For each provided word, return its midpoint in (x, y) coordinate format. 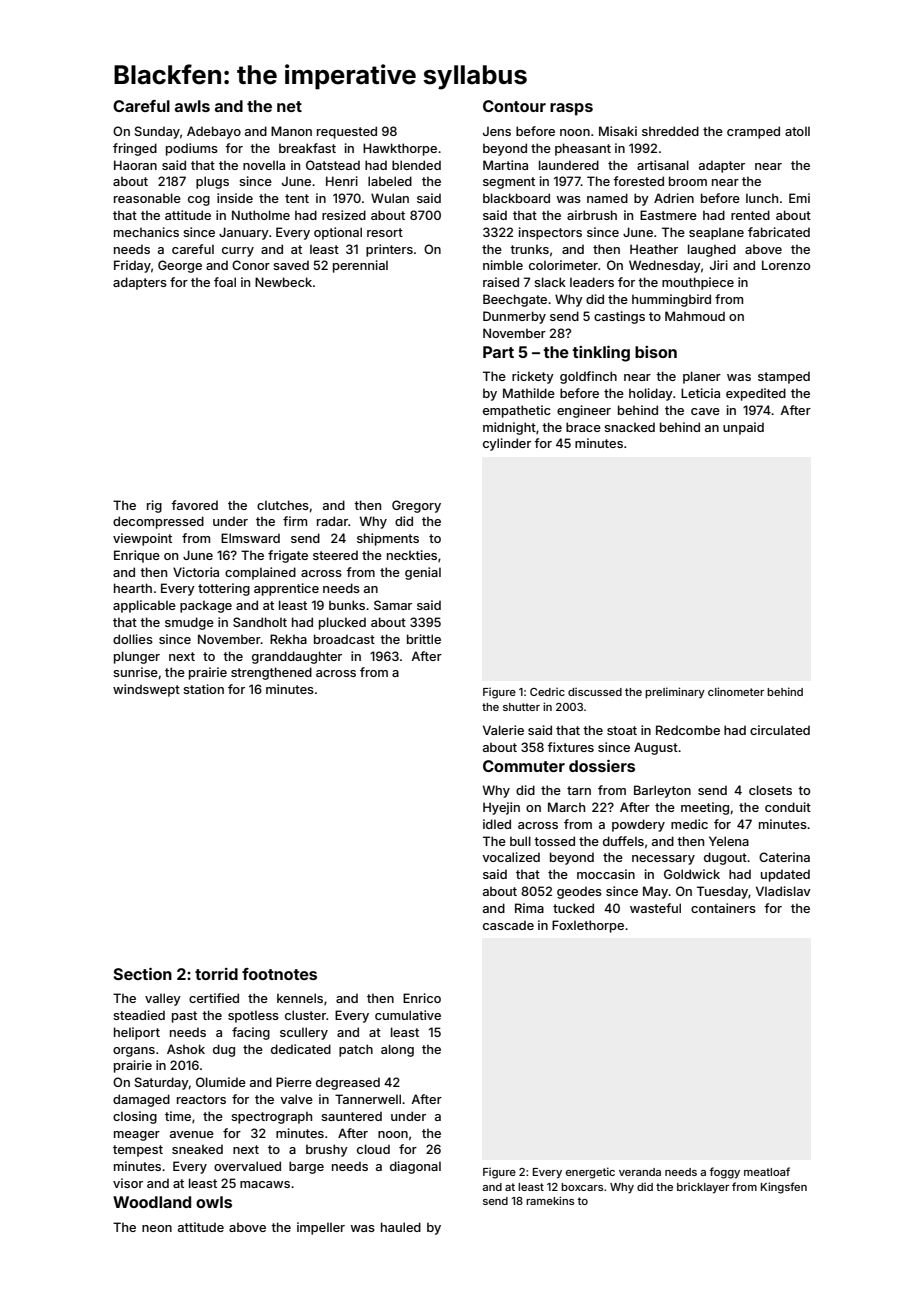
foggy (724, 1173)
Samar (393, 605)
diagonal (415, 1167)
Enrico (422, 998)
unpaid (743, 428)
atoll (797, 131)
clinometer (736, 691)
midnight (509, 428)
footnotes (279, 974)
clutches (283, 505)
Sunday (157, 132)
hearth (133, 588)
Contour (514, 106)
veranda (640, 1172)
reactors (201, 1099)
